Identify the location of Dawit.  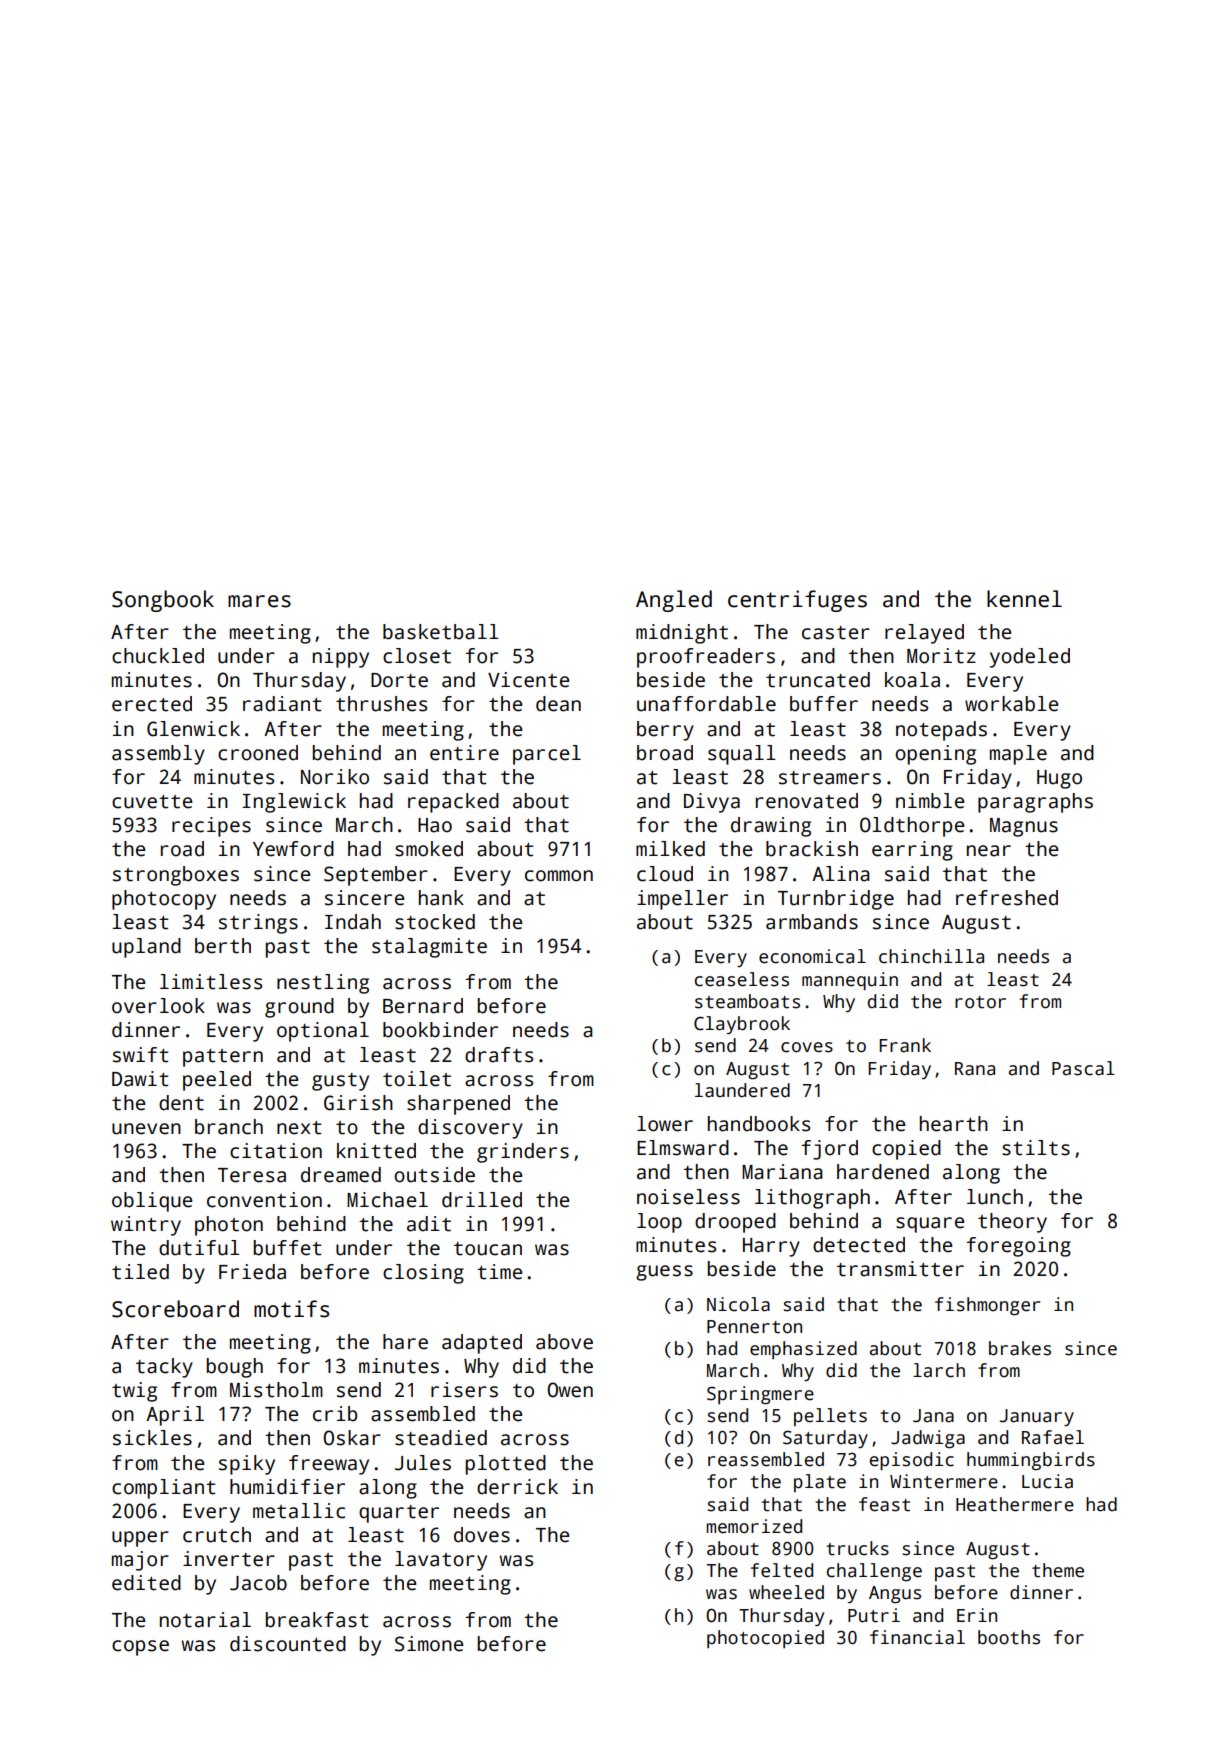
(140, 1079).
